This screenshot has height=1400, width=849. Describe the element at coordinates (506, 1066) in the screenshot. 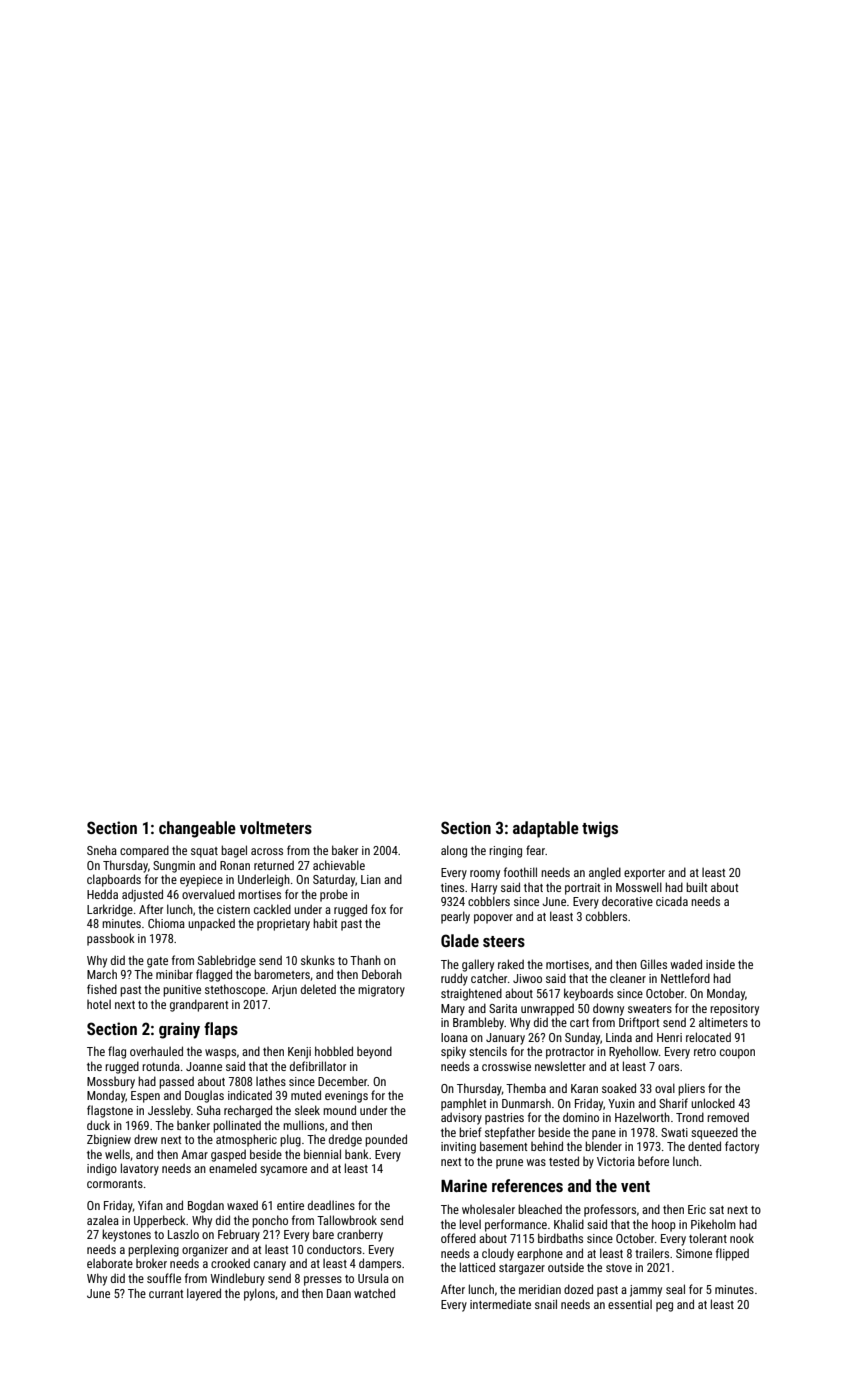

I see `crosswise` at that location.
